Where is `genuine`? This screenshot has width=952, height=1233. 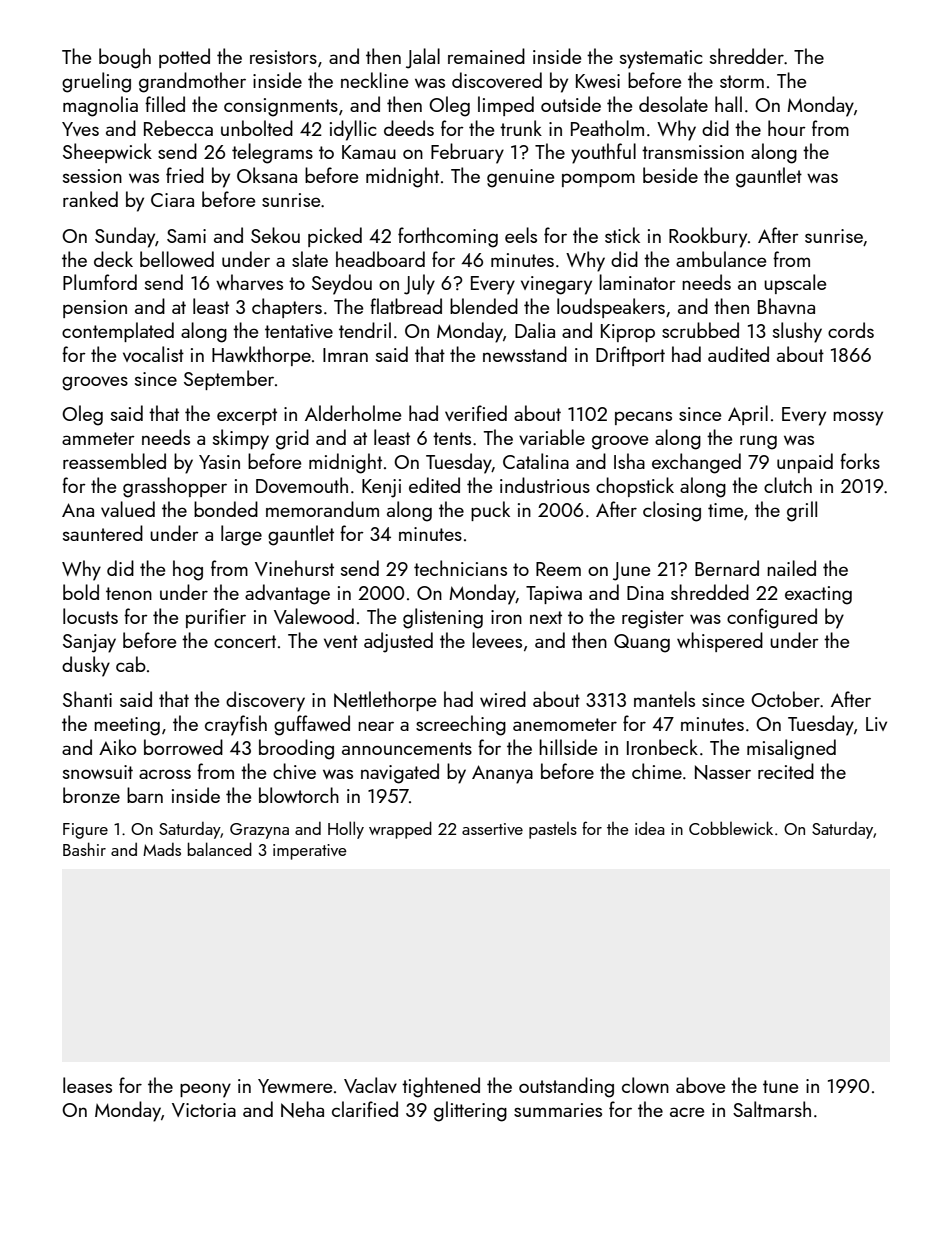 genuine is located at coordinates (520, 178).
